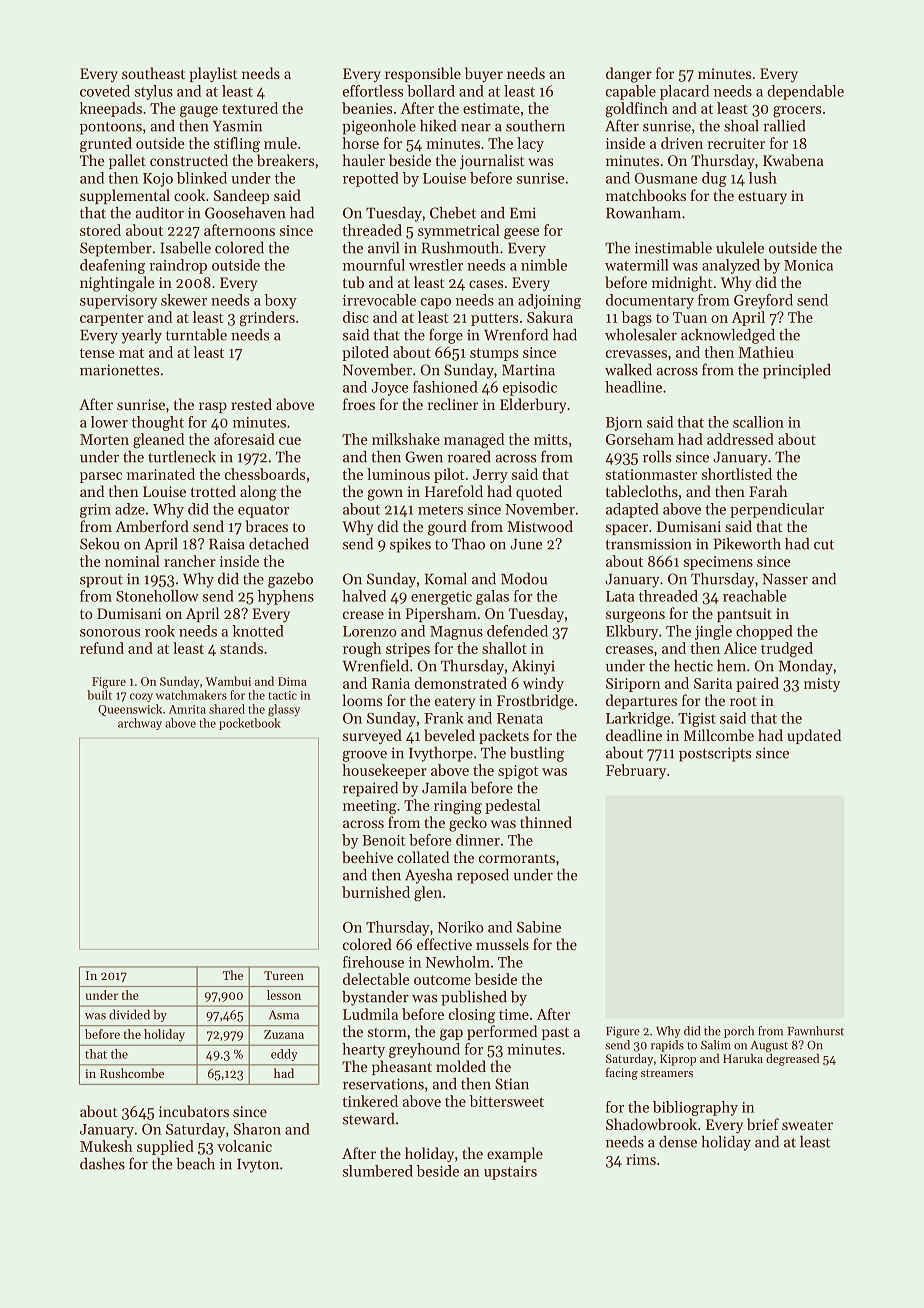 The height and width of the document is (1308, 924). I want to click on buyer, so click(484, 74).
